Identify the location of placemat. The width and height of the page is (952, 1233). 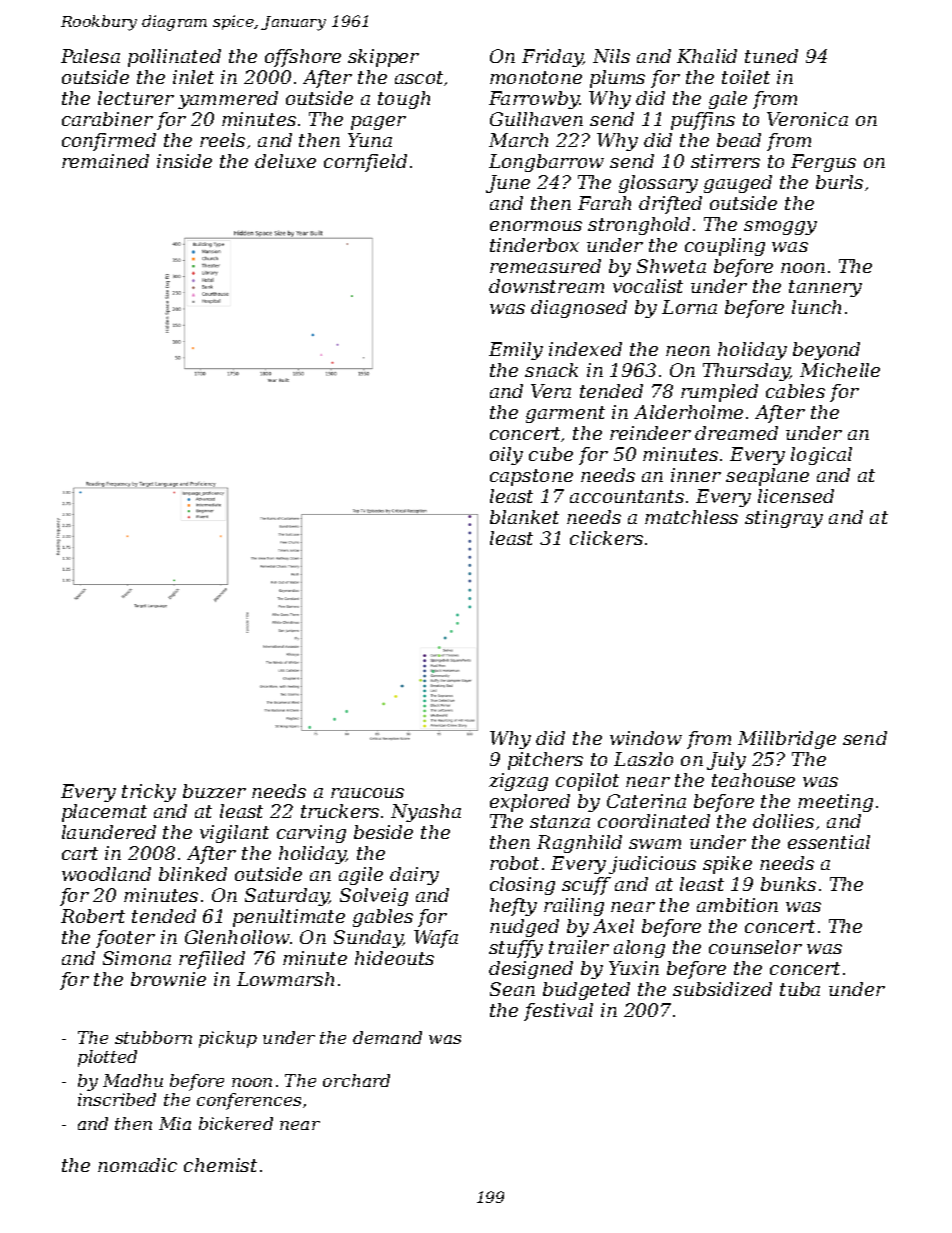
(104, 813).
